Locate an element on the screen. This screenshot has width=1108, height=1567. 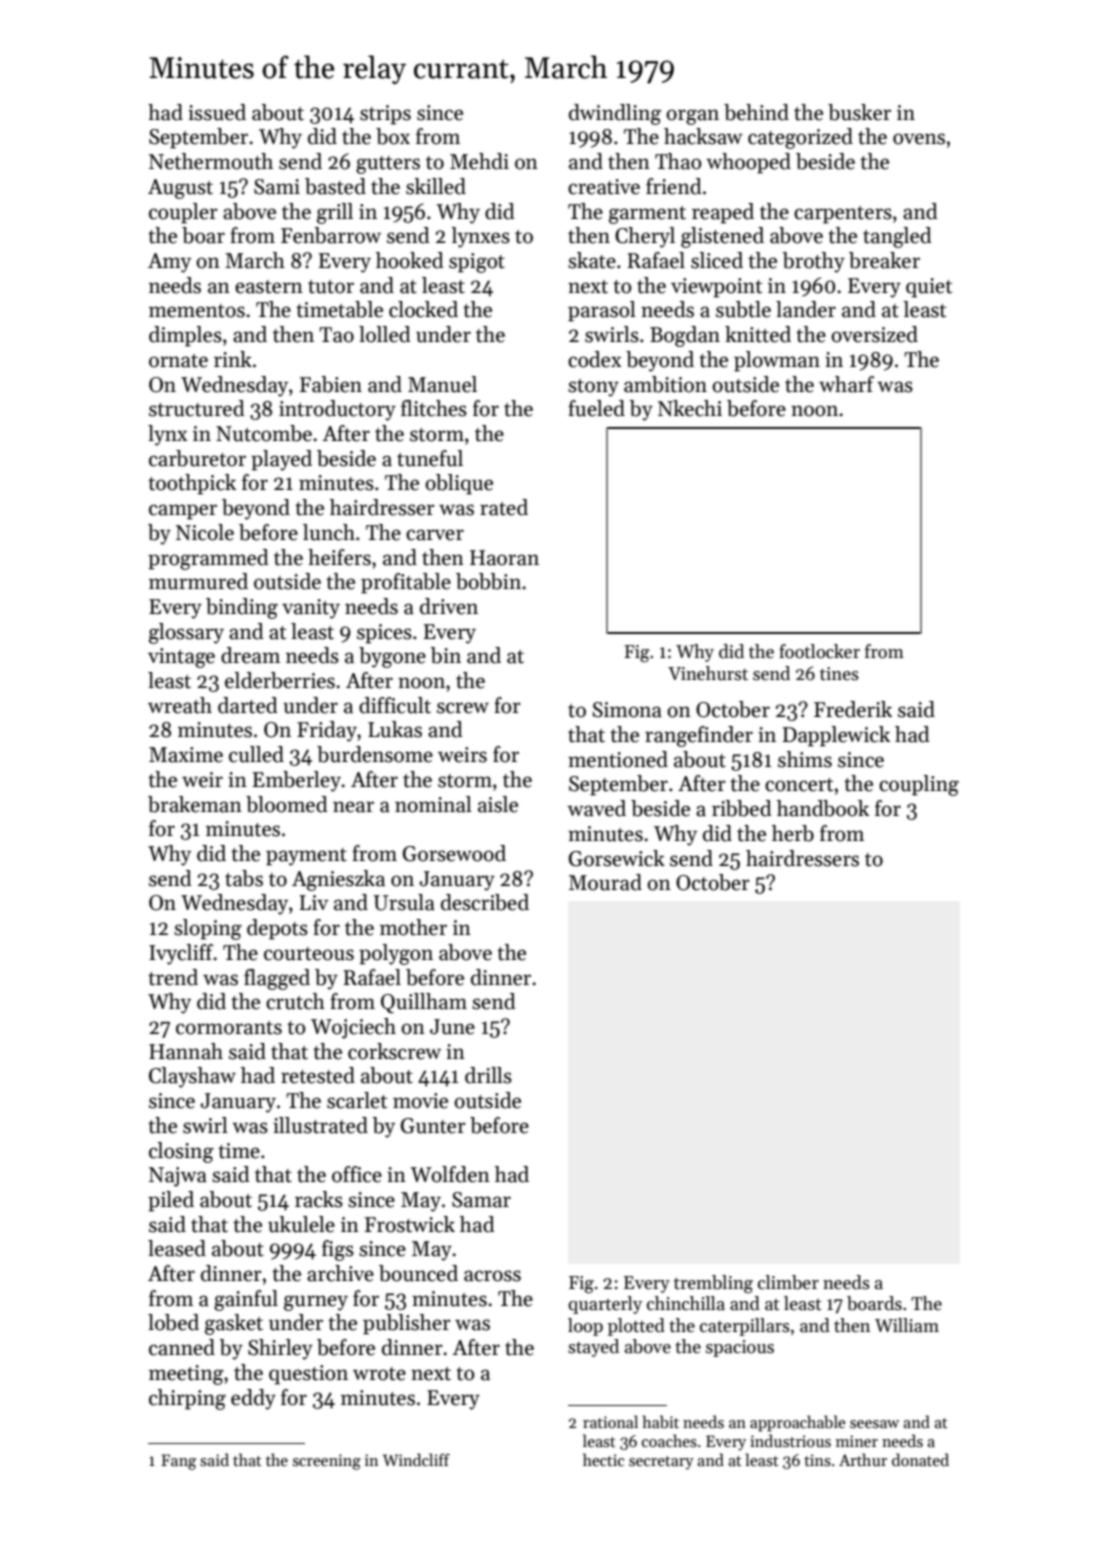
brothy is located at coordinates (814, 262).
